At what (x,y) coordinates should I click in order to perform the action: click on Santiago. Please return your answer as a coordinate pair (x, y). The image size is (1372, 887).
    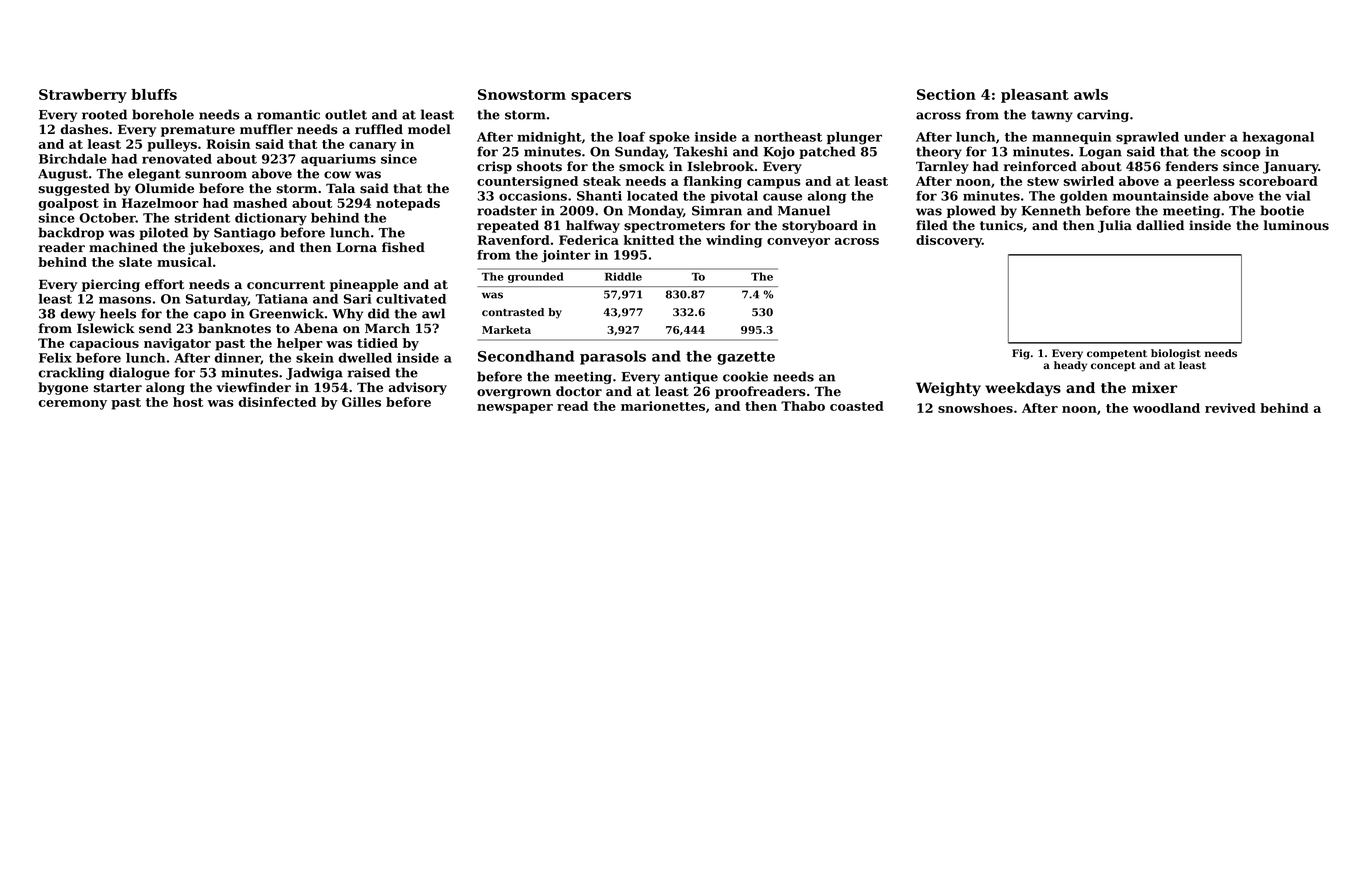
    Looking at the image, I should click on (245, 234).
